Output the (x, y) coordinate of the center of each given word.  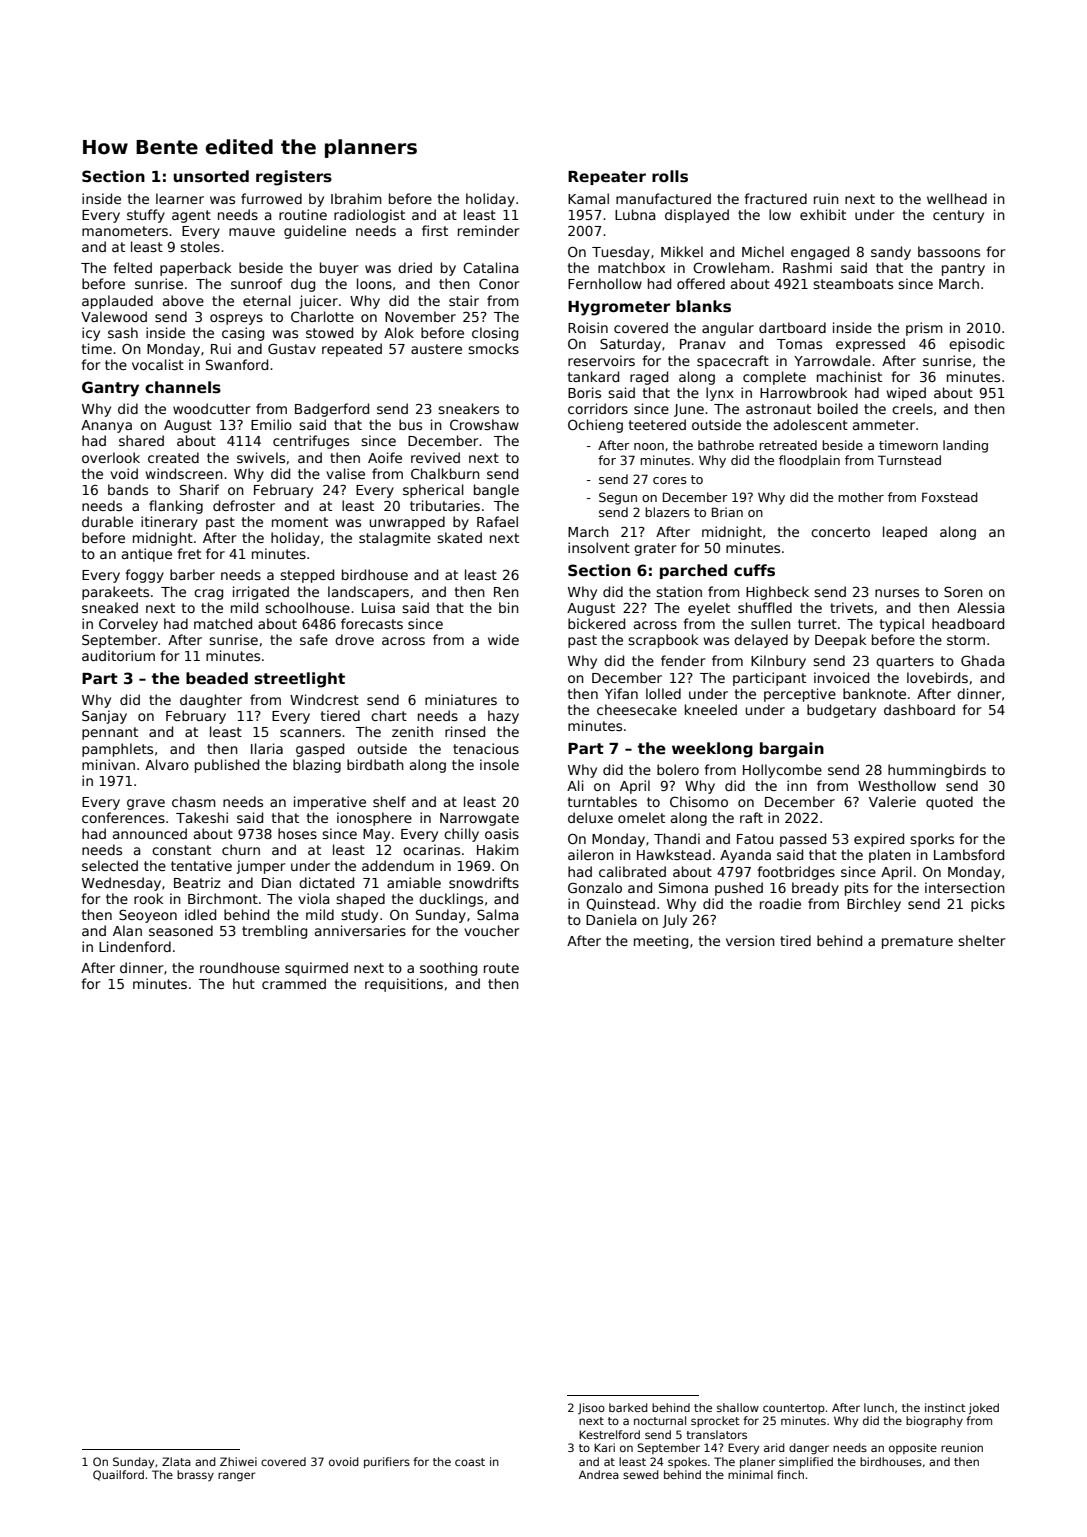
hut (244, 983)
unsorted (211, 176)
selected (110, 865)
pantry (963, 269)
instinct (945, 1407)
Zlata (176, 1461)
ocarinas (431, 849)
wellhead (957, 198)
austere (436, 349)
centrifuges (311, 442)
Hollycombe (782, 771)
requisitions (404, 985)
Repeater (607, 178)
